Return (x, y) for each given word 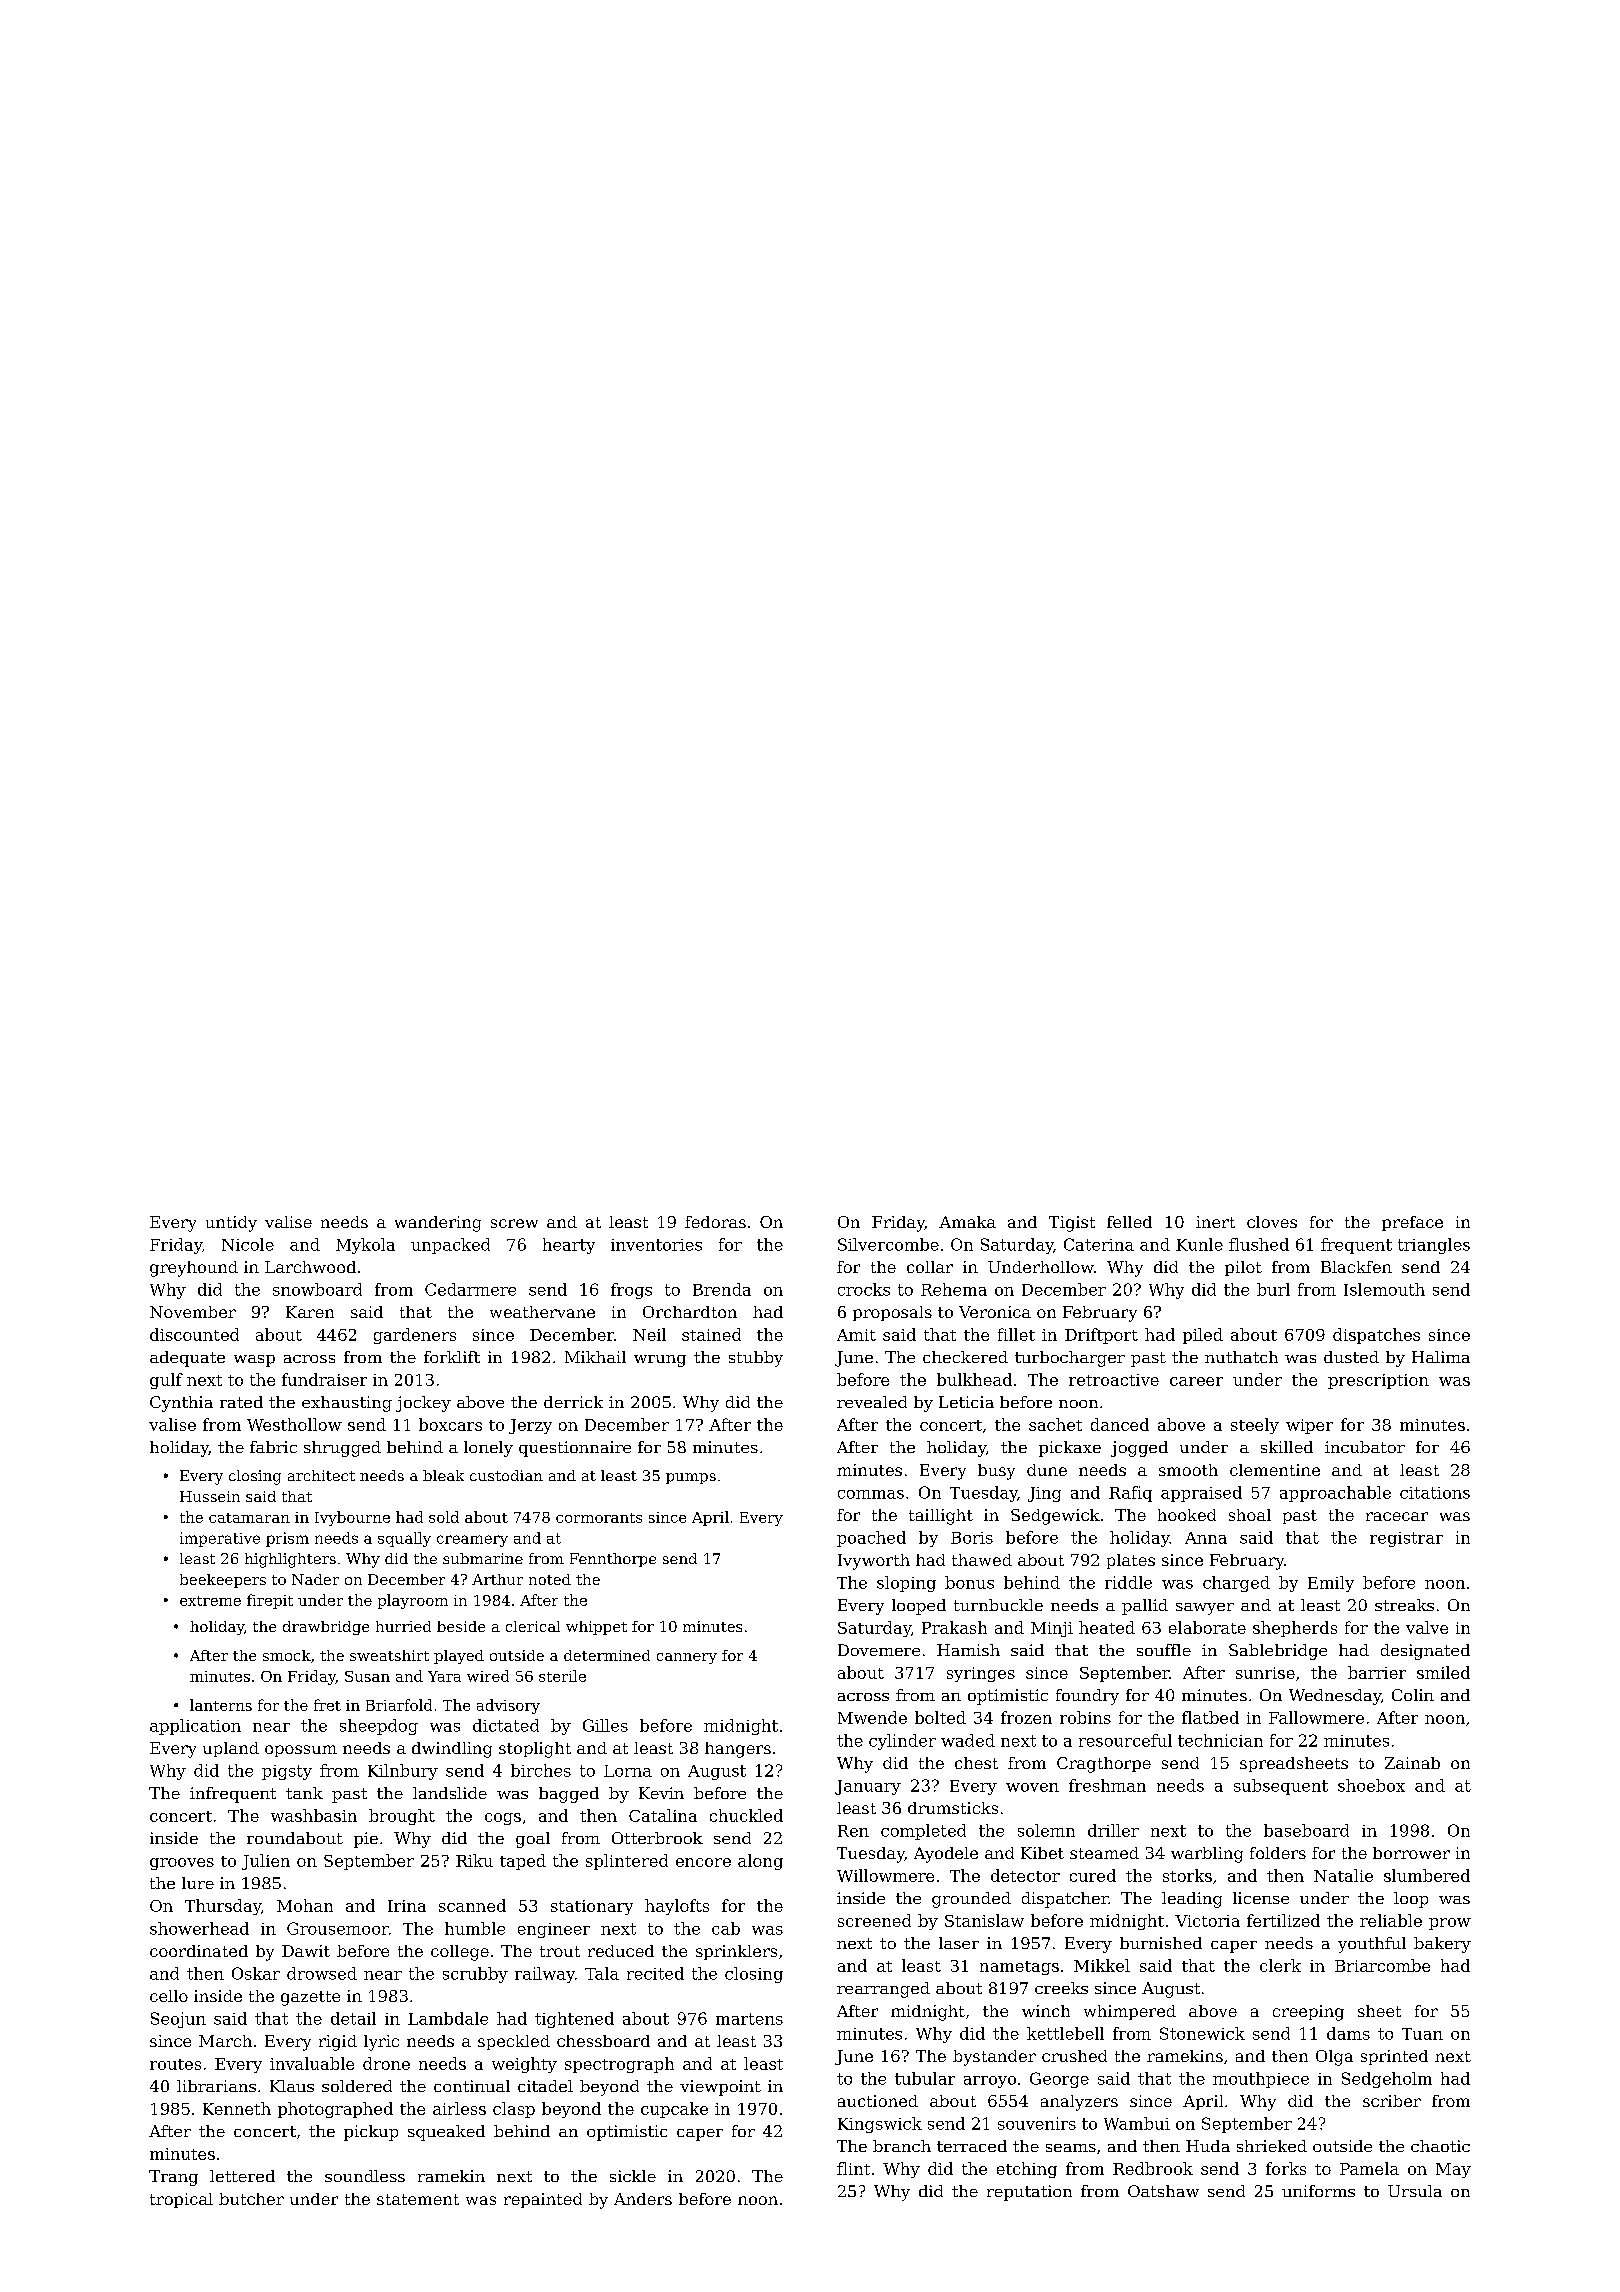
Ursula (1415, 2191)
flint (853, 2168)
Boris (972, 1538)
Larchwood (310, 1267)
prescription (1378, 1381)
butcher (251, 2199)
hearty (569, 1246)
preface (1412, 1223)
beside (461, 1626)
